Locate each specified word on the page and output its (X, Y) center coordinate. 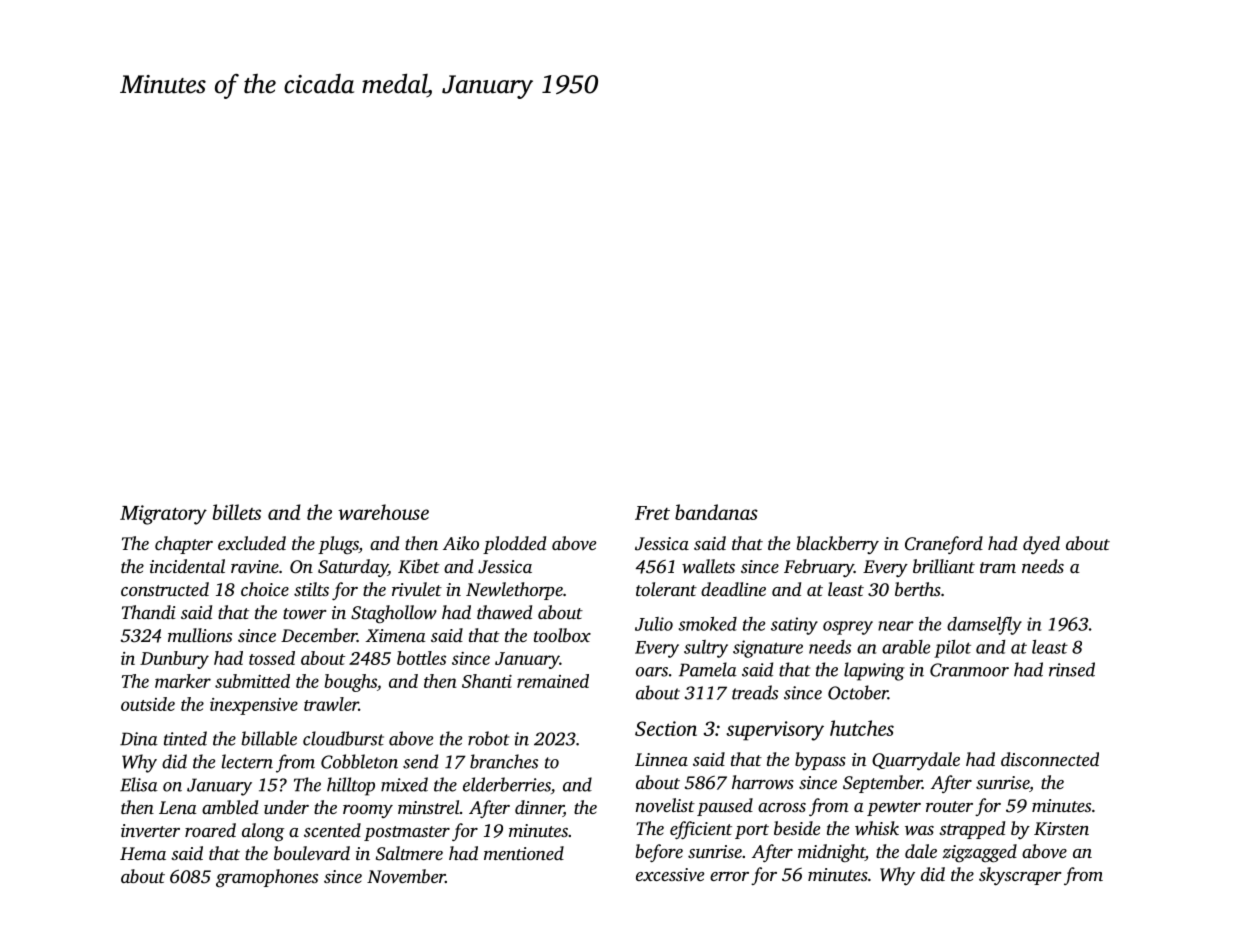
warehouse (383, 512)
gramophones (267, 878)
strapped (972, 830)
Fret (652, 513)
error (729, 876)
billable (269, 738)
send (420, 761)
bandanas (716, 512)
